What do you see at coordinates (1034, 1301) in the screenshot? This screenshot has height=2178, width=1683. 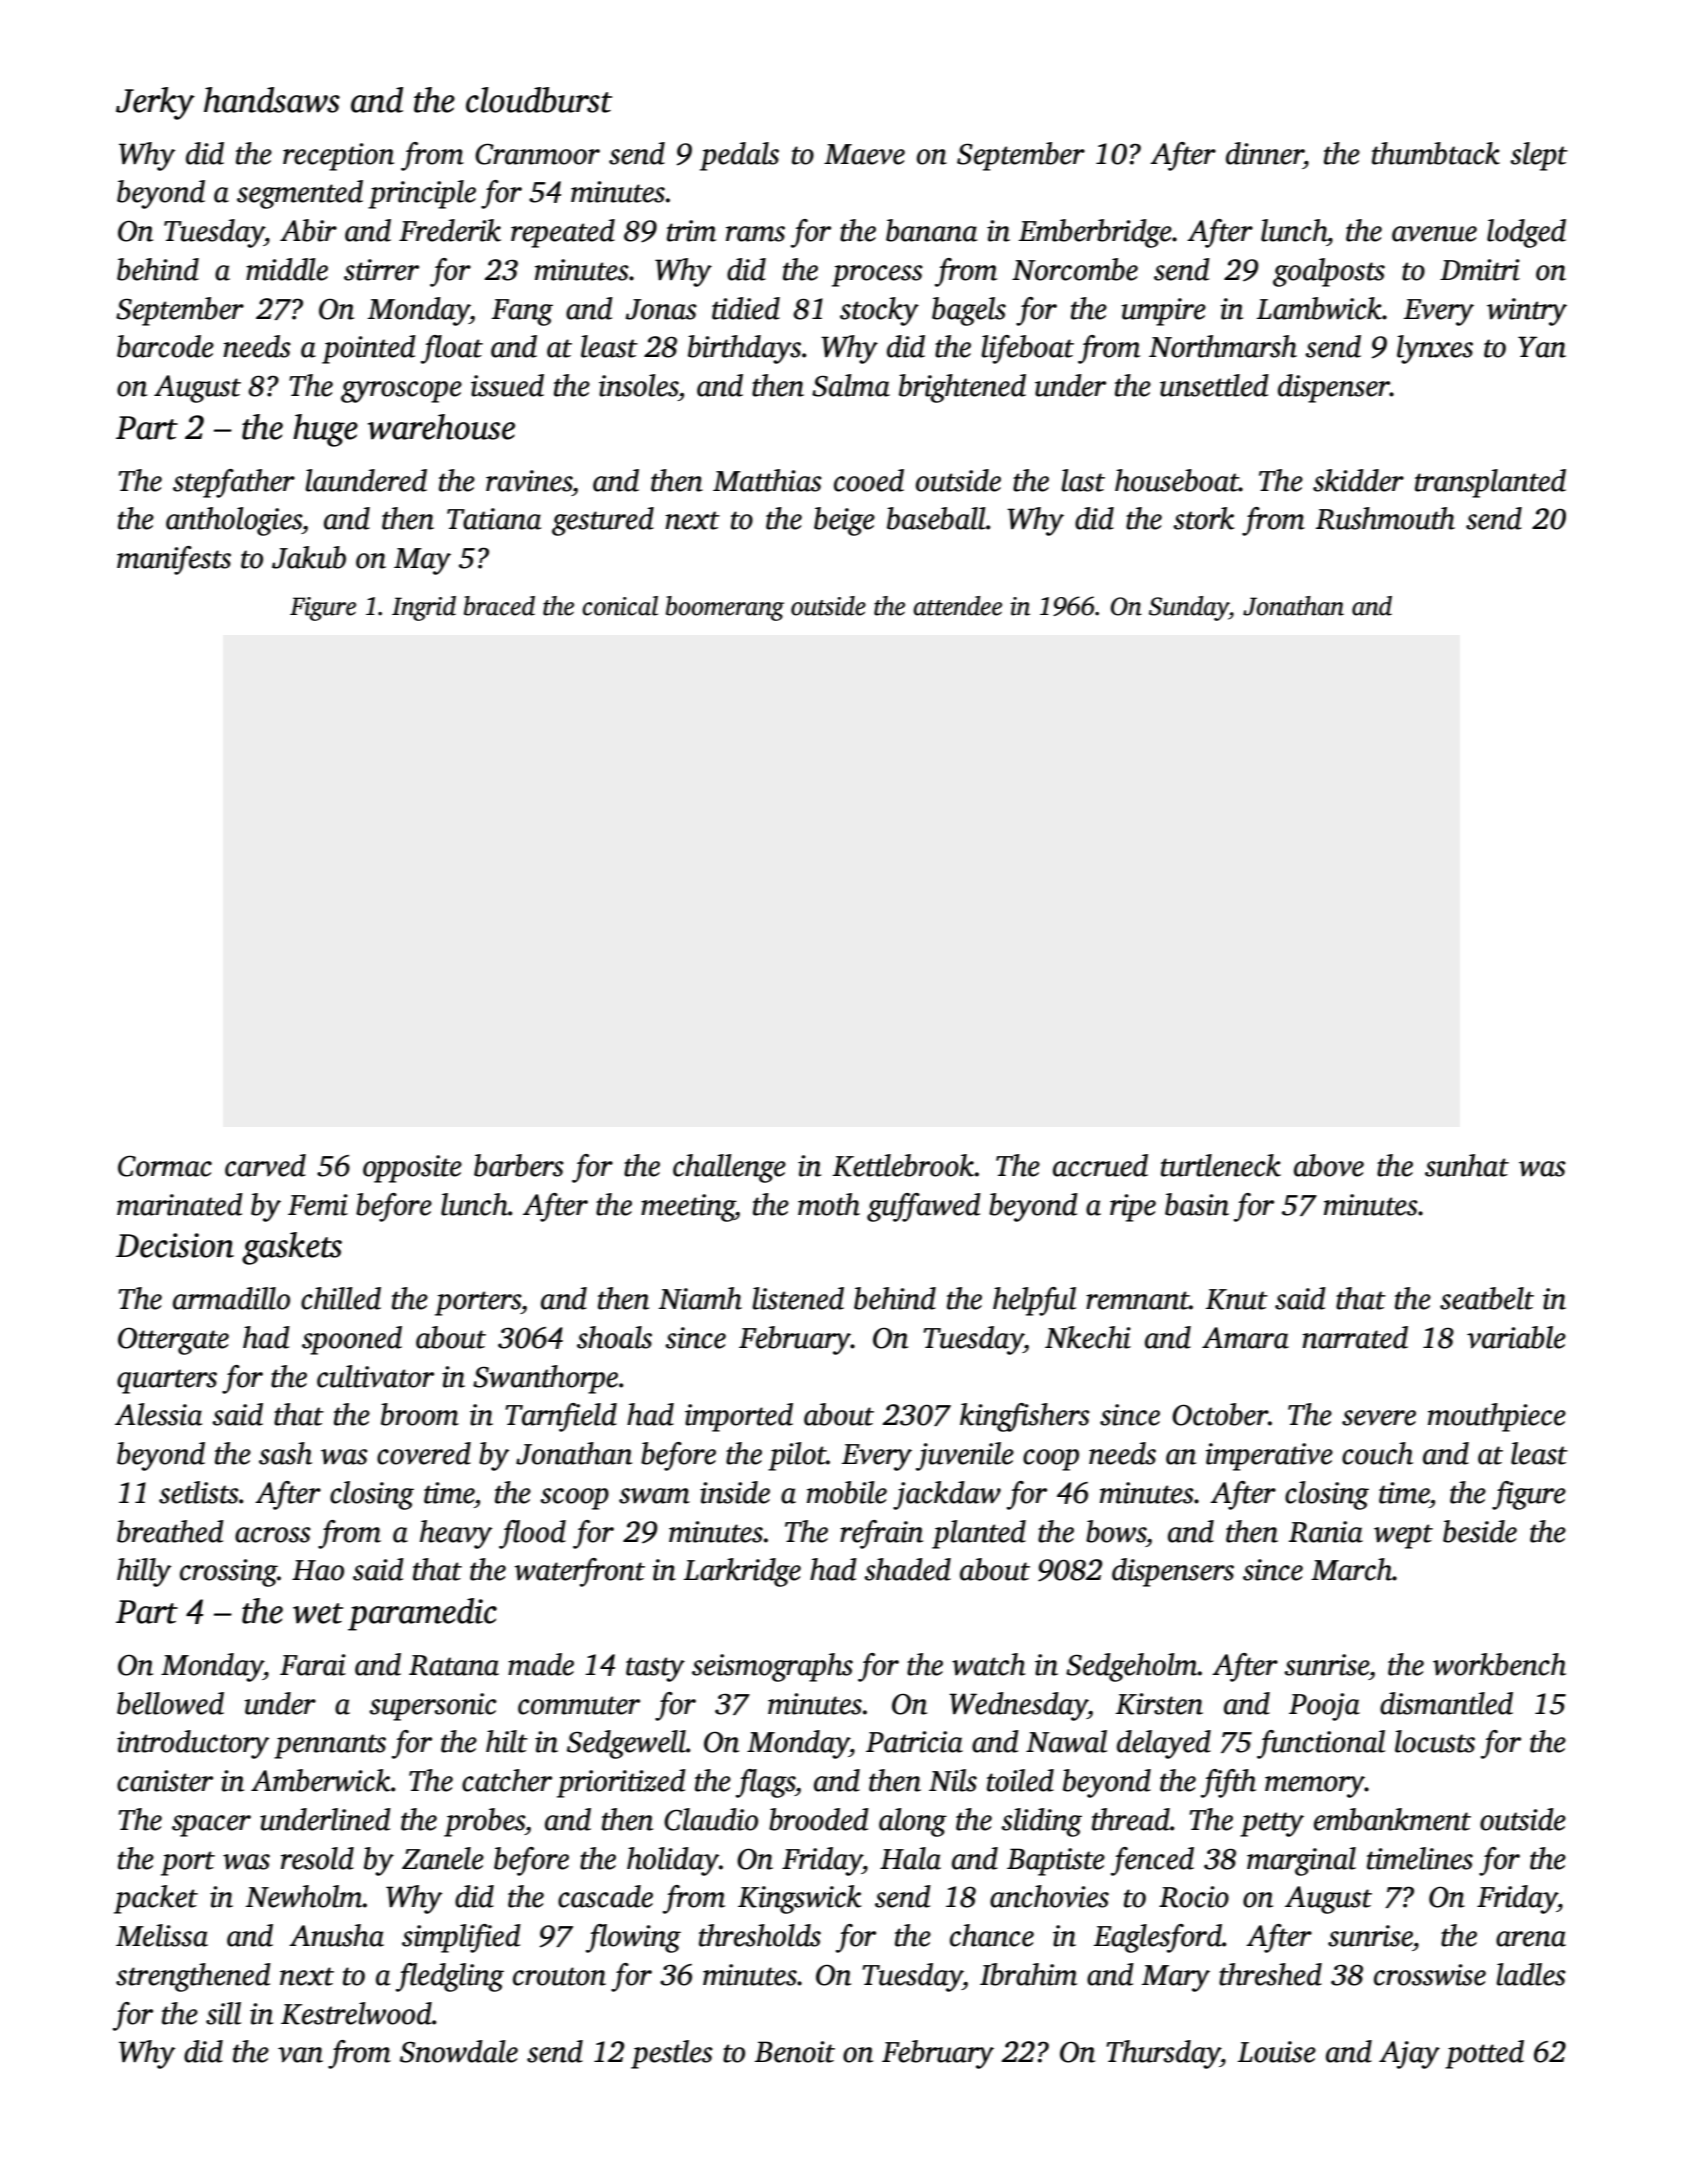 I see `helpful` at bounding box center [1034, 1301].
